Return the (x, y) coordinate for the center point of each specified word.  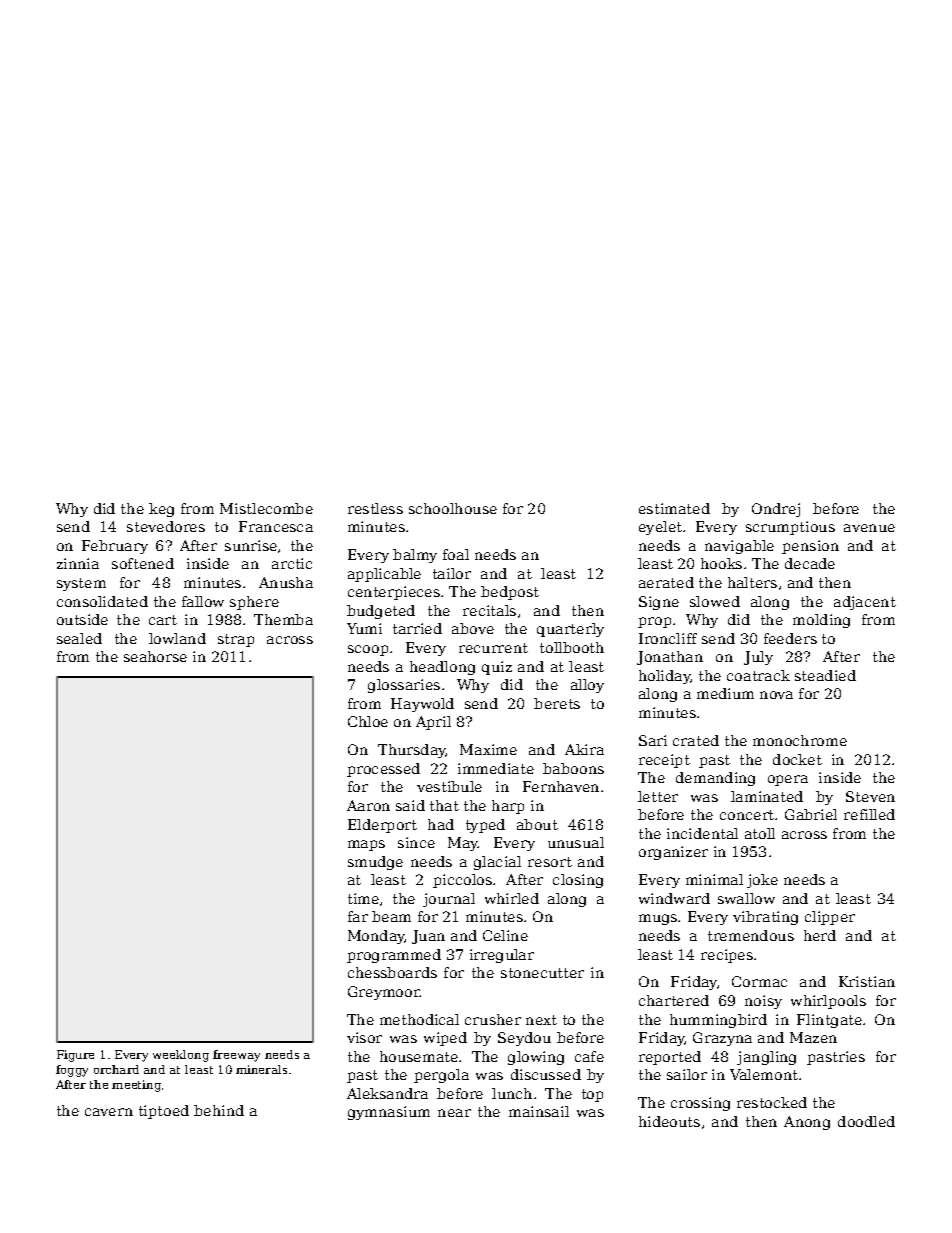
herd (820, 935)
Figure (75, 1056)
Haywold (422, 705)
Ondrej (776, 510)
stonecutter (542, 973)
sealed (79, 638)
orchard (116, 1069)
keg (161, 510)
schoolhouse (453, 508)
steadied (825, 675)
